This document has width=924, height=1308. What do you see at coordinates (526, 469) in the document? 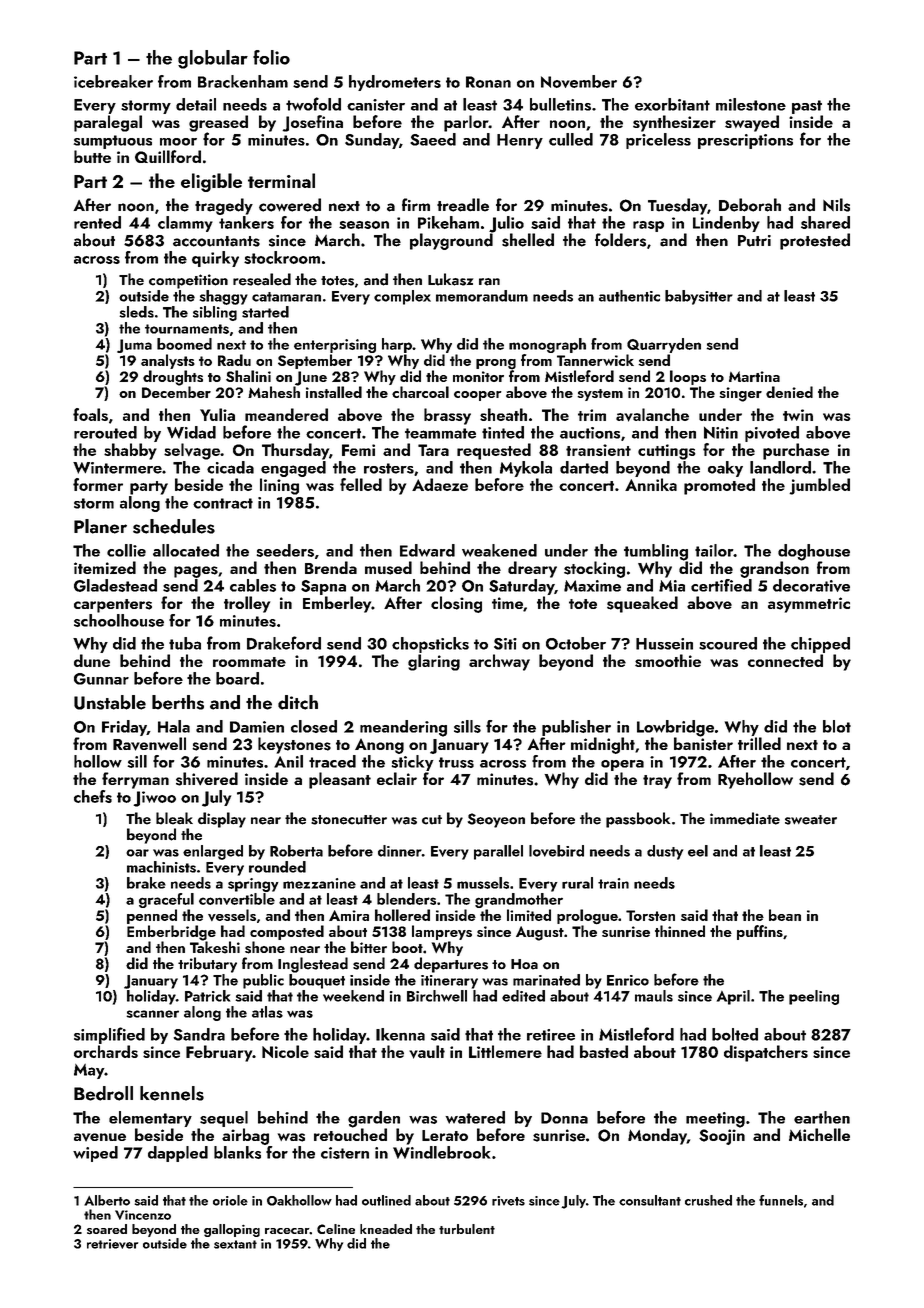
I see `Mykola` at bounding box center [526, 469].
